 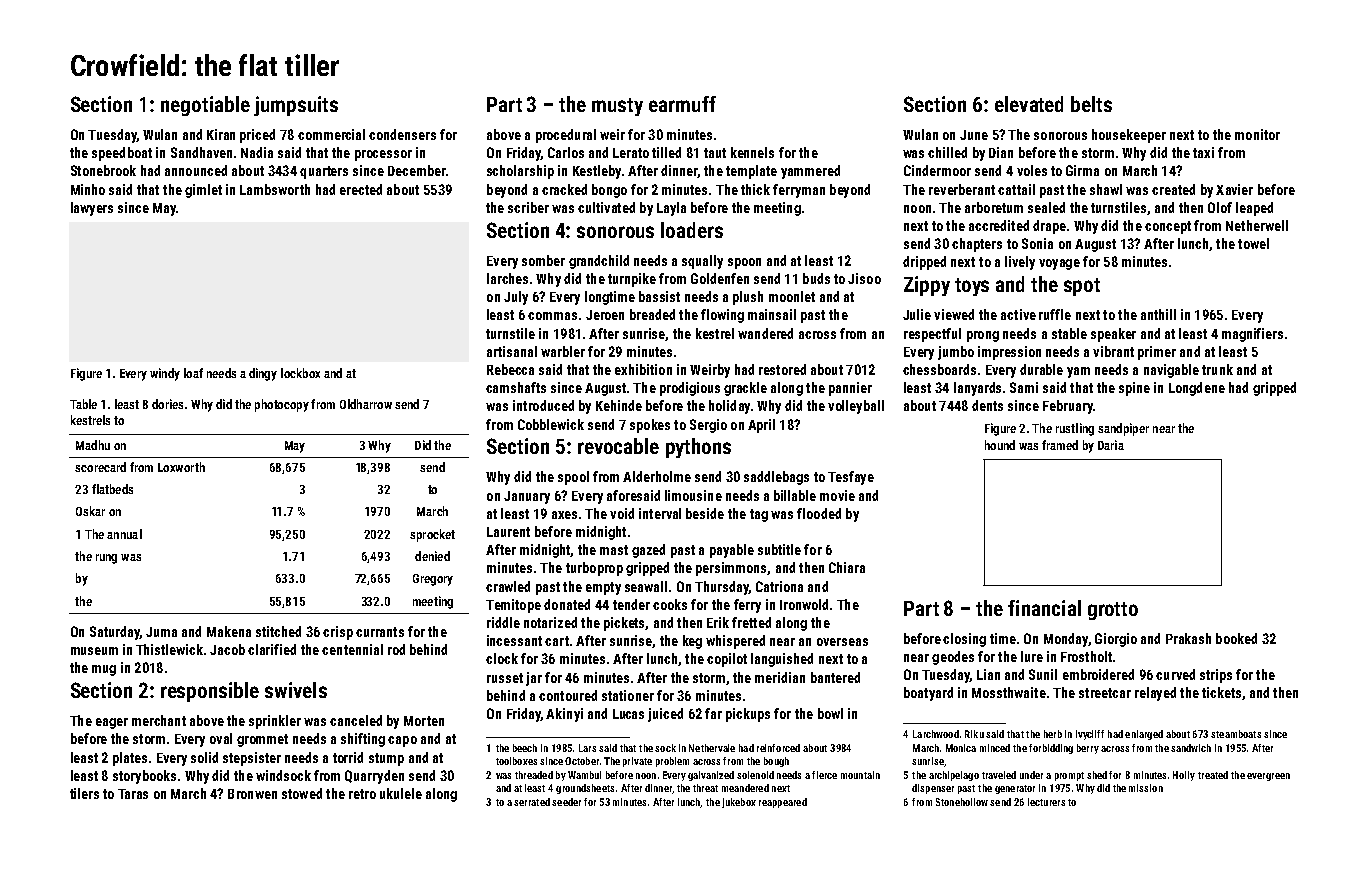 What do you see at coordinates (1044, 608) in the page?
I see `financial` at bounding box center [1044, 608].
